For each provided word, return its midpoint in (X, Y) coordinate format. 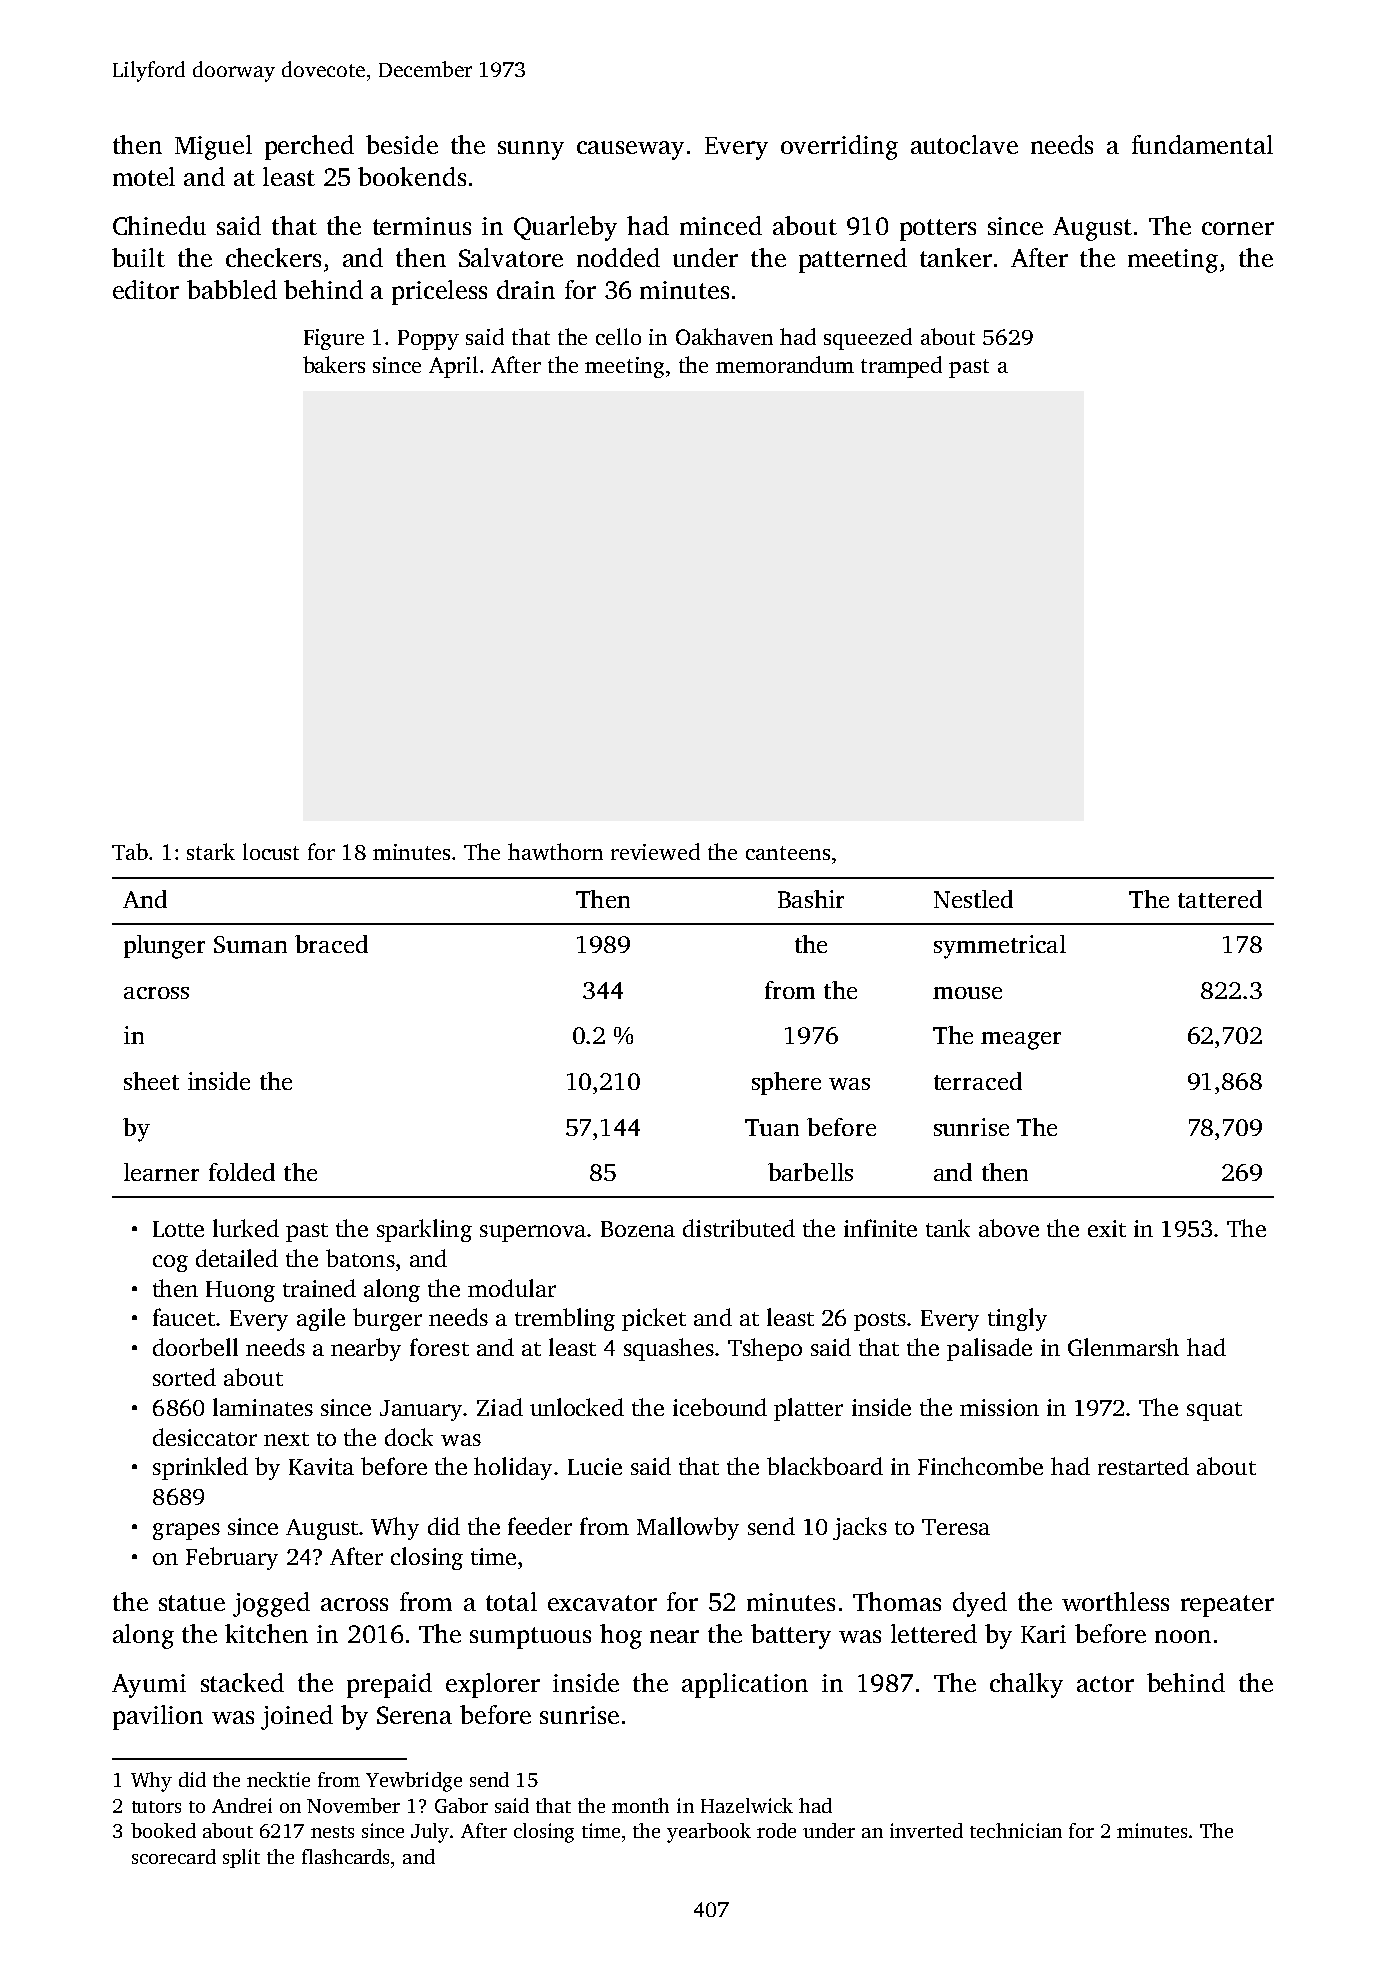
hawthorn (555, 851)
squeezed (868, 339)
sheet (151, 1081)
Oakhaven (724, 336)
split (241, 1858)
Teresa (956, 1527)
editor (146, 289)
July (431, 1833)
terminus (422, 226)
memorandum (785, 364)
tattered (1220, 899)
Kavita (321, 1466)
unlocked (577, 1407)
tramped (901, 367)
